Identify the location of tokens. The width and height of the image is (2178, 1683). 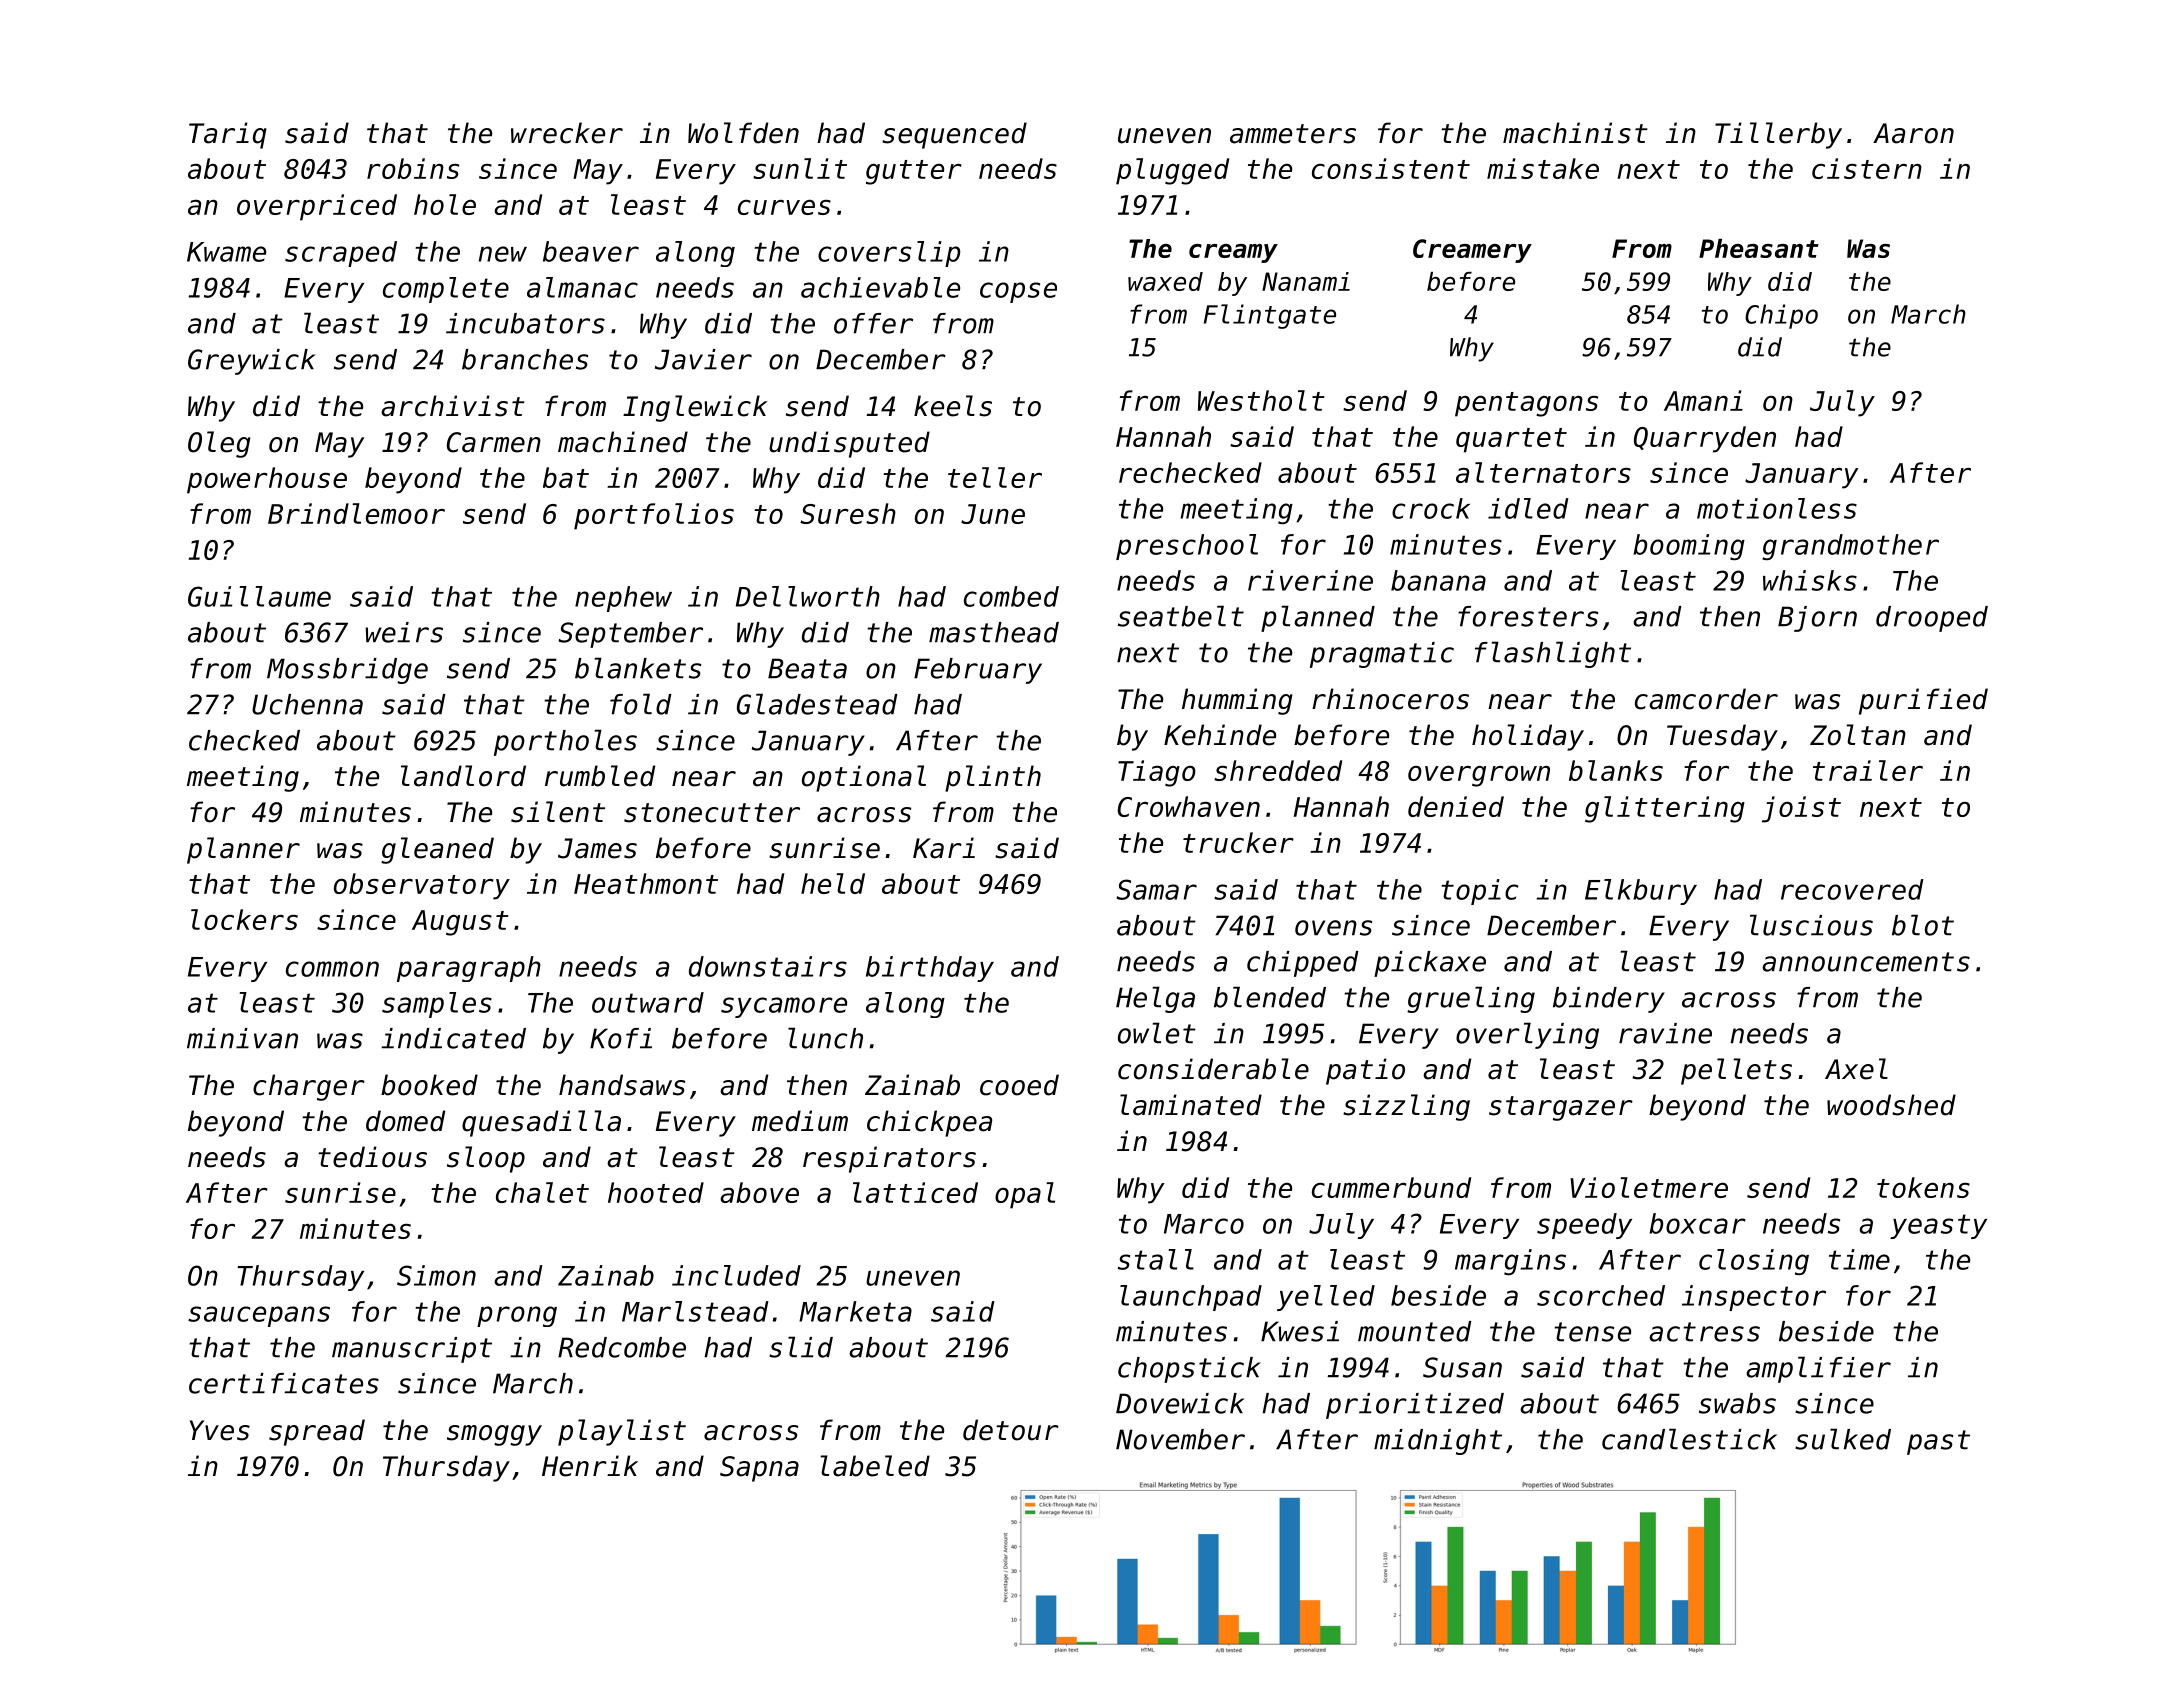
(1923, 1187).
